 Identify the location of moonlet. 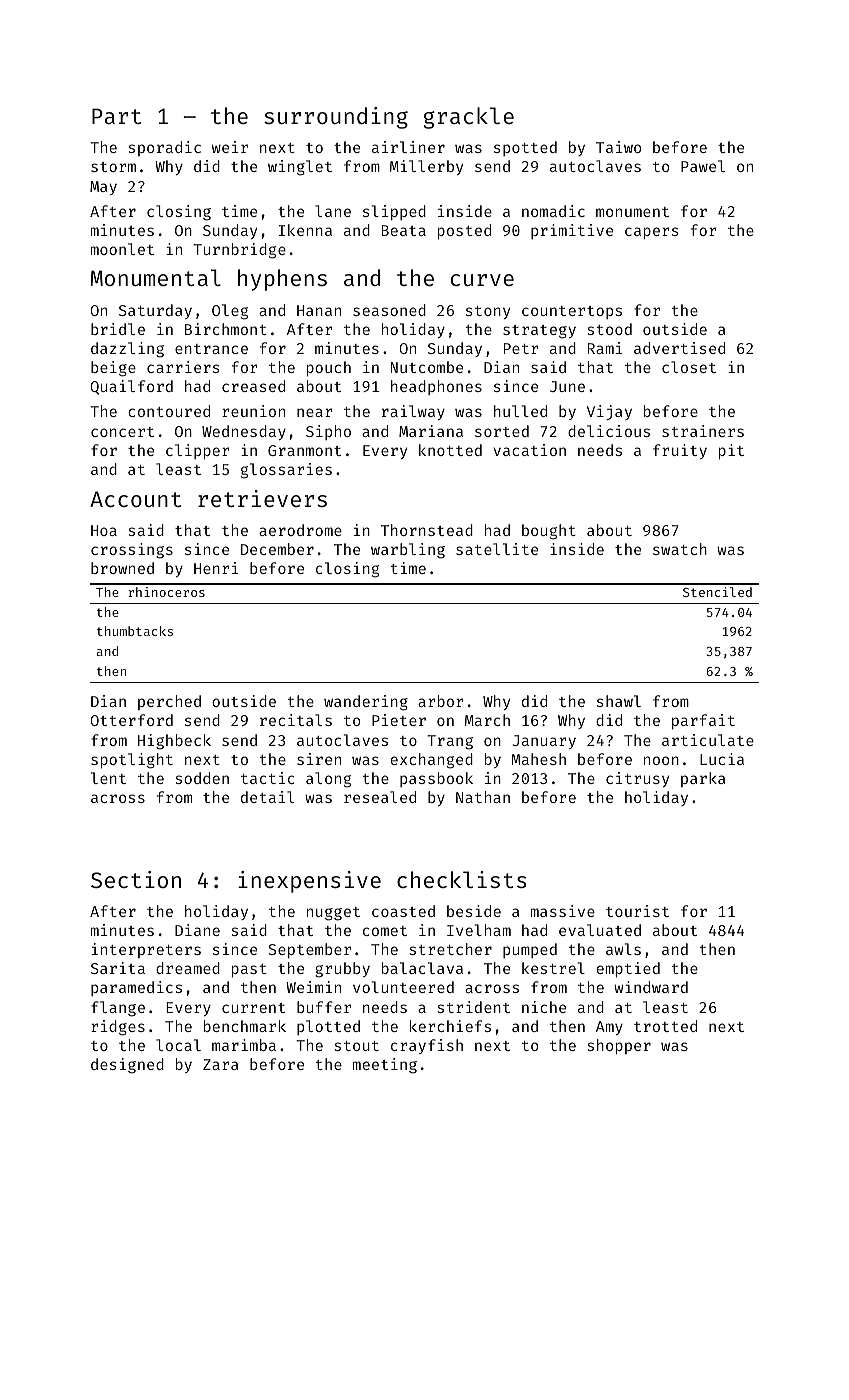
(122, 249).
